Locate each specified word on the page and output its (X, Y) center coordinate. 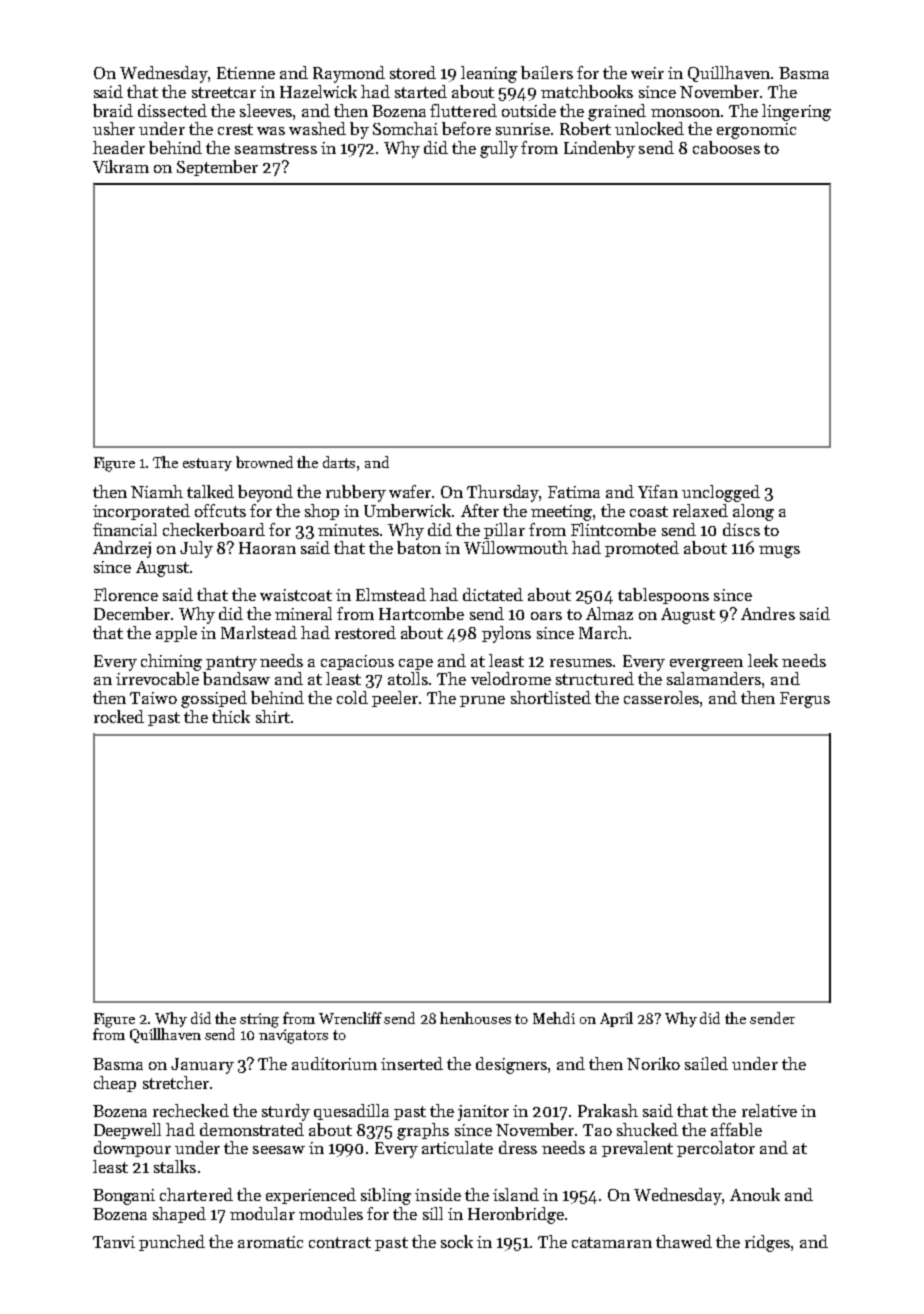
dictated (493, 594)
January (202, 1066)
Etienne (246, 73)
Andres (768, 613)
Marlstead (259, 632)
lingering (796, 112)
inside (438, 1194)
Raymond (349, 74)
